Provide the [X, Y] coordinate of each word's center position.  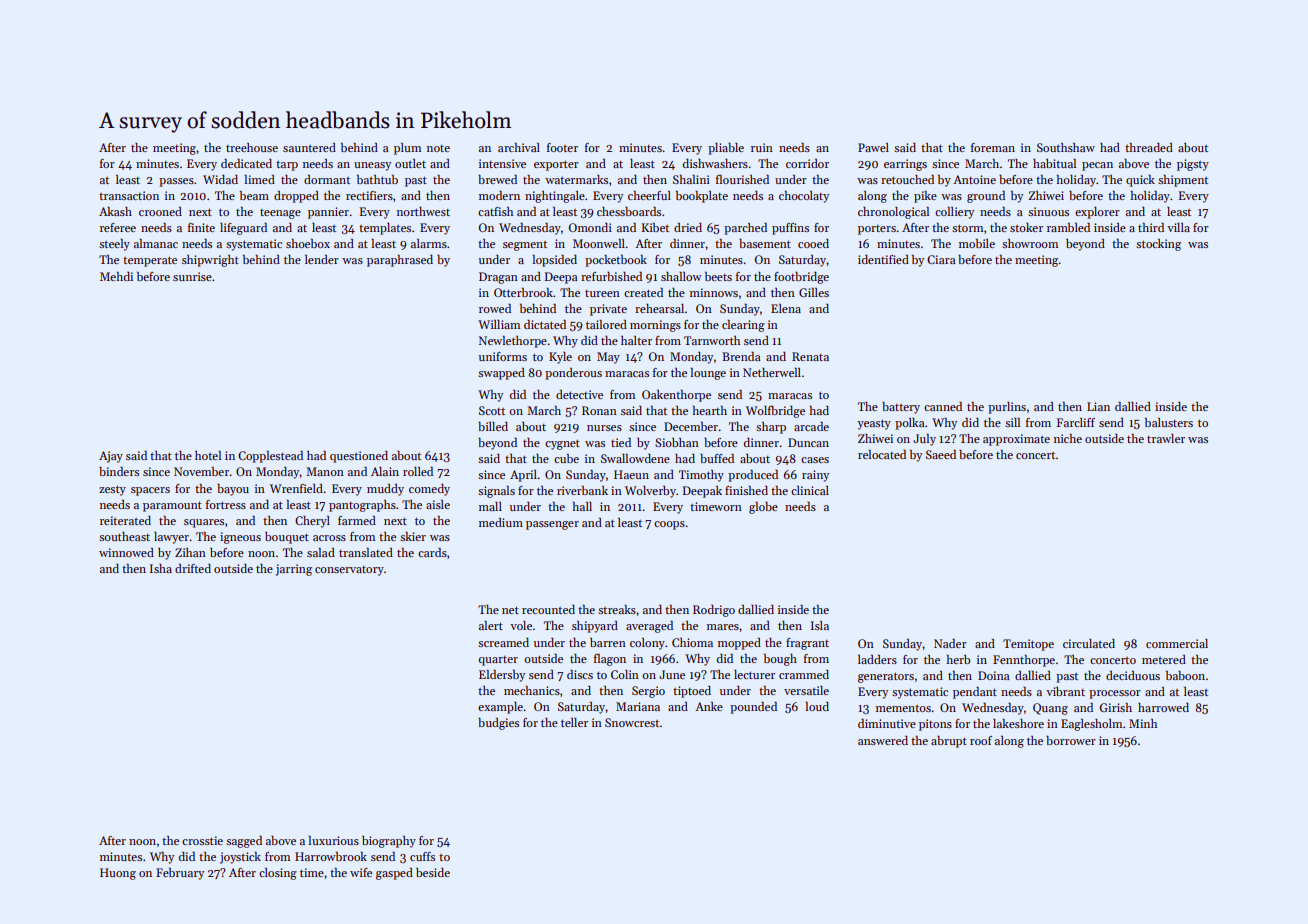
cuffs [422, 856]
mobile [977, 243]
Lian [1098, 406]
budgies [498, 724]
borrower [1071, 740]
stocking [1158, 245]
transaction [129, 195]
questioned [359, 457]
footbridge [801, 278]
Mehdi [116, 276]
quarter [498, 661]
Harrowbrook [331, 856]
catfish [495, 211]
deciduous [1133, 675]
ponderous [573, 374]
